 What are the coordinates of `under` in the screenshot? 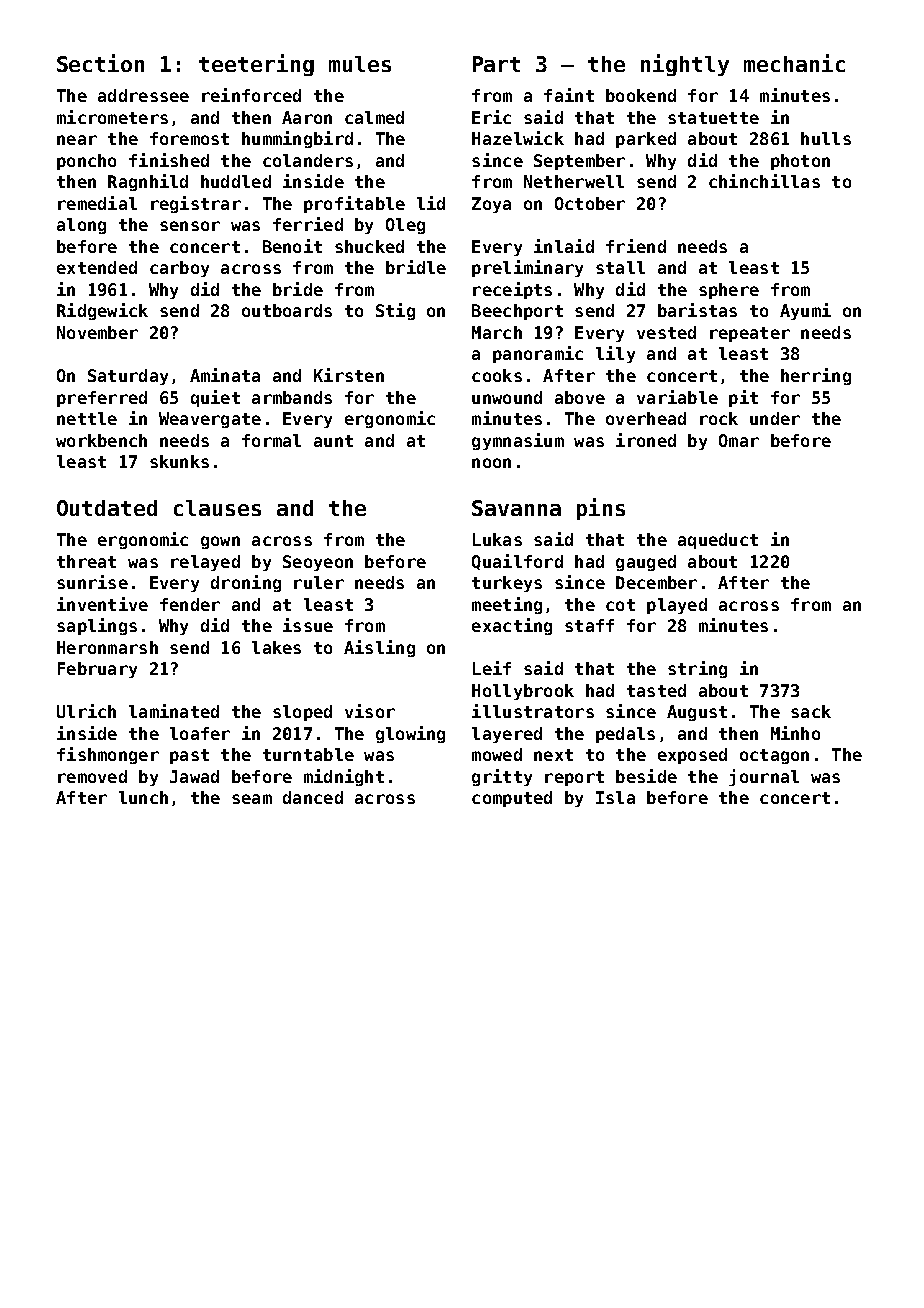 It's located at (775, 418).
